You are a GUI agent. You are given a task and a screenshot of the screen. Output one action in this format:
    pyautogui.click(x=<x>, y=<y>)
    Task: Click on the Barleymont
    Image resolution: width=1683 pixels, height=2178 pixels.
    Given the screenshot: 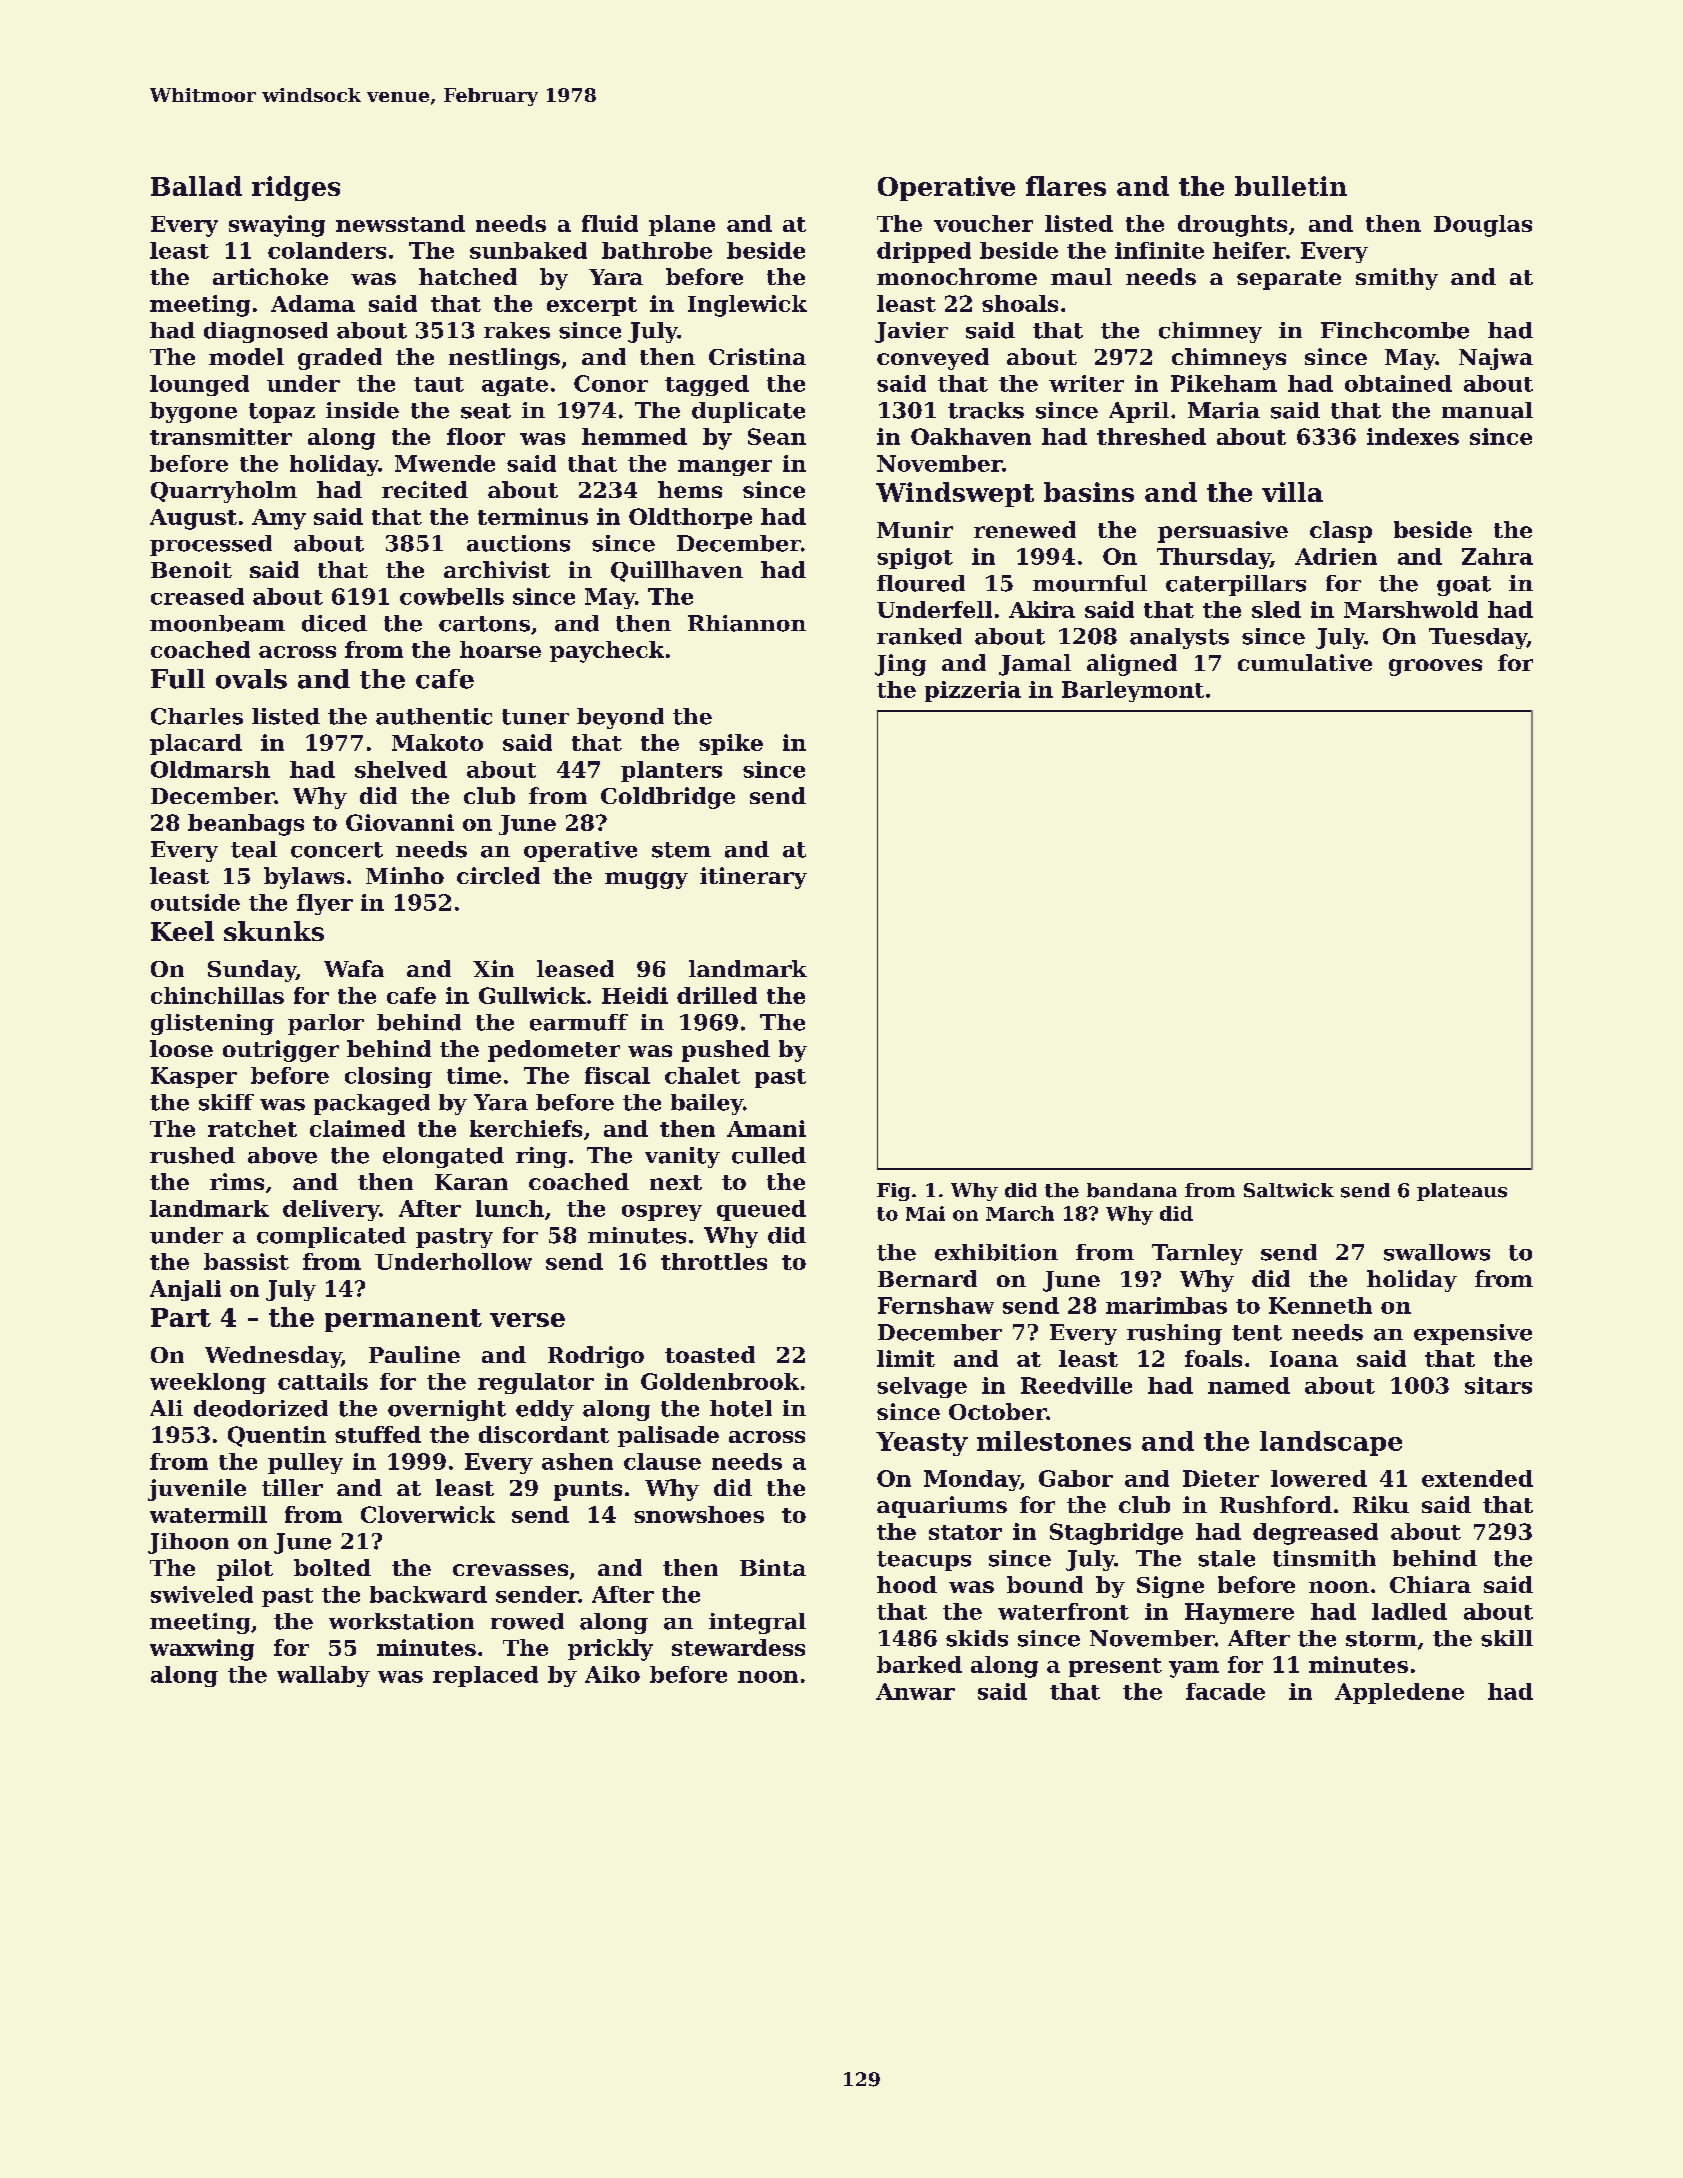 What is the action you would take?
    pyautogui.click(x=1133, y=691)
